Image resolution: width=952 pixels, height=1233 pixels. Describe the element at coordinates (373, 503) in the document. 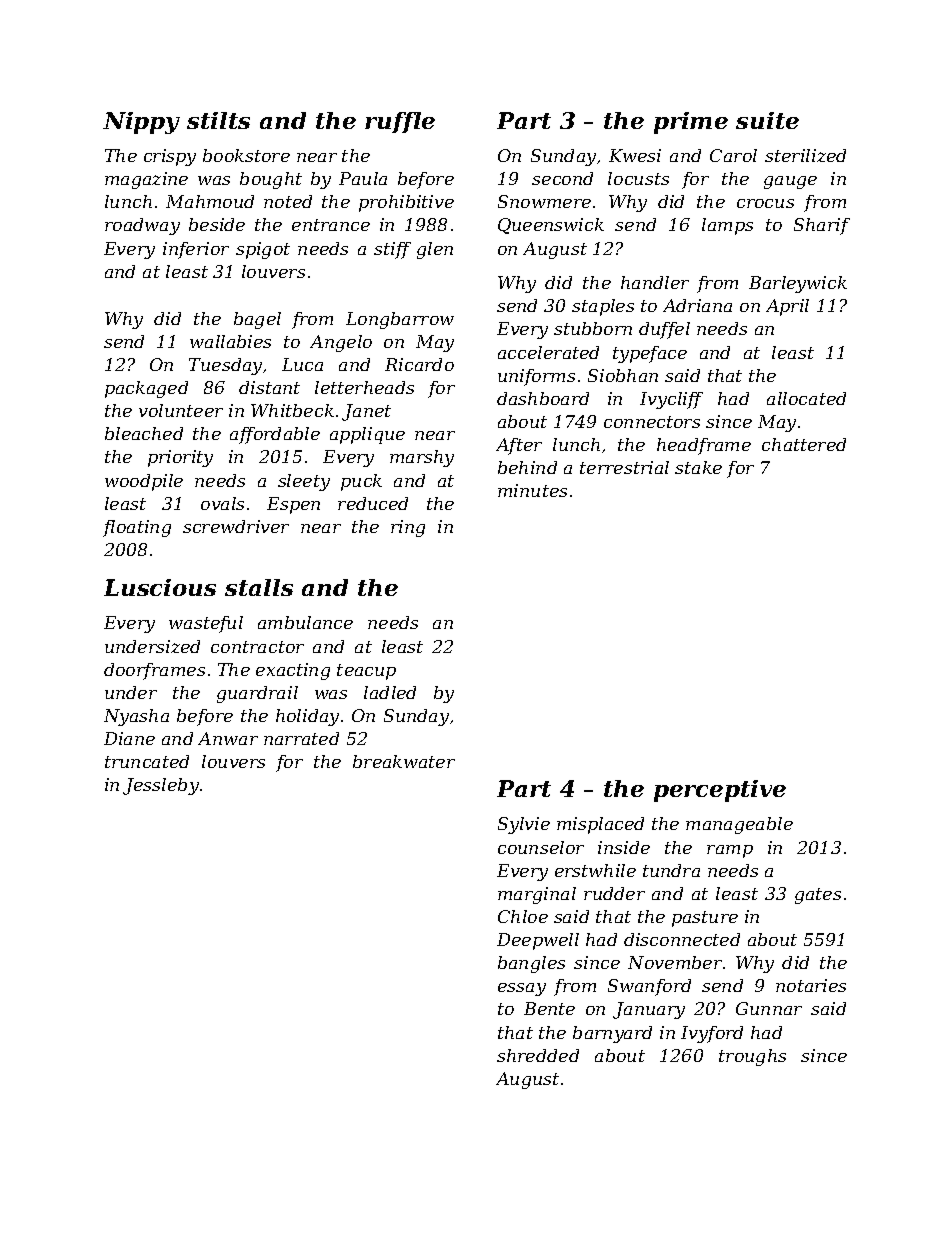

I see `reduced` at that location.
